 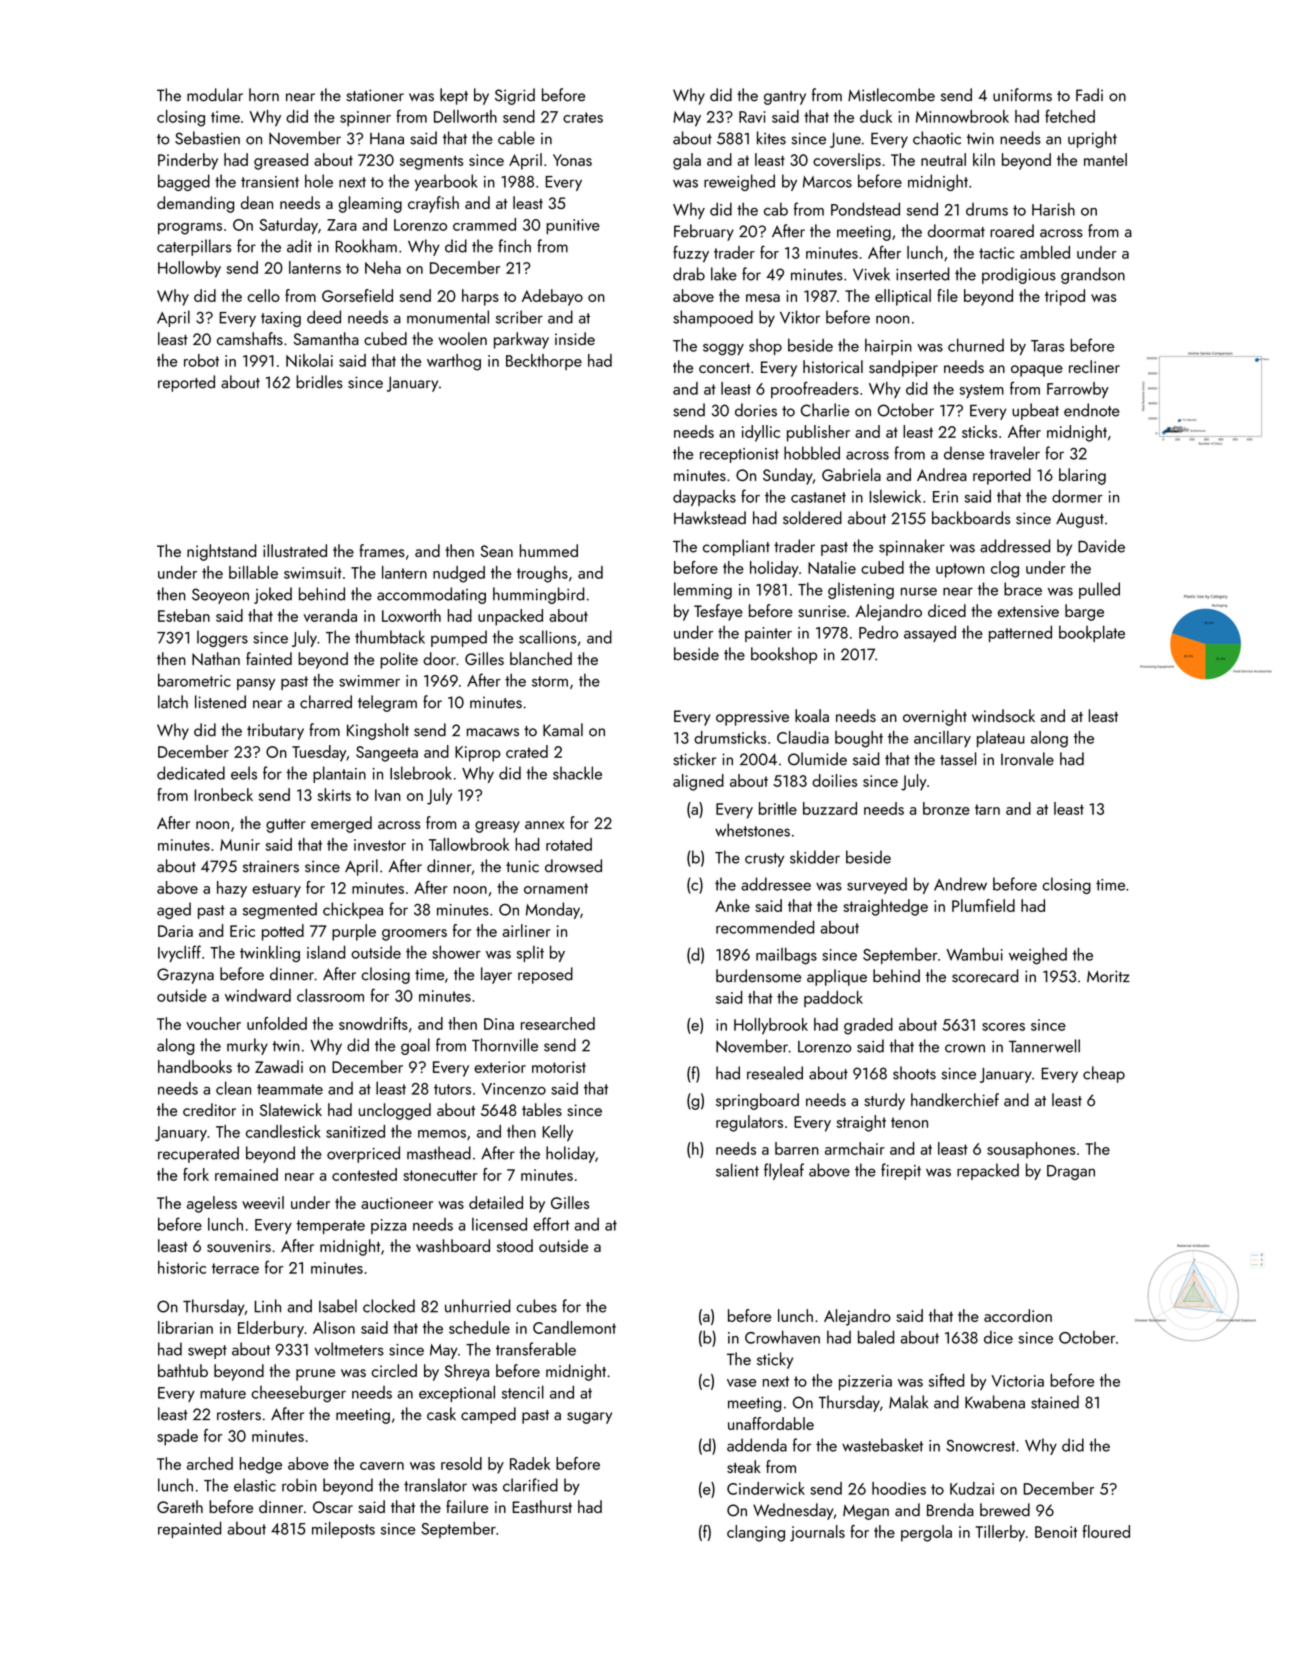 What do you see at coordinates (559, 1067) in the image?
I see `motorist` at bounding box center [559, 1067].
